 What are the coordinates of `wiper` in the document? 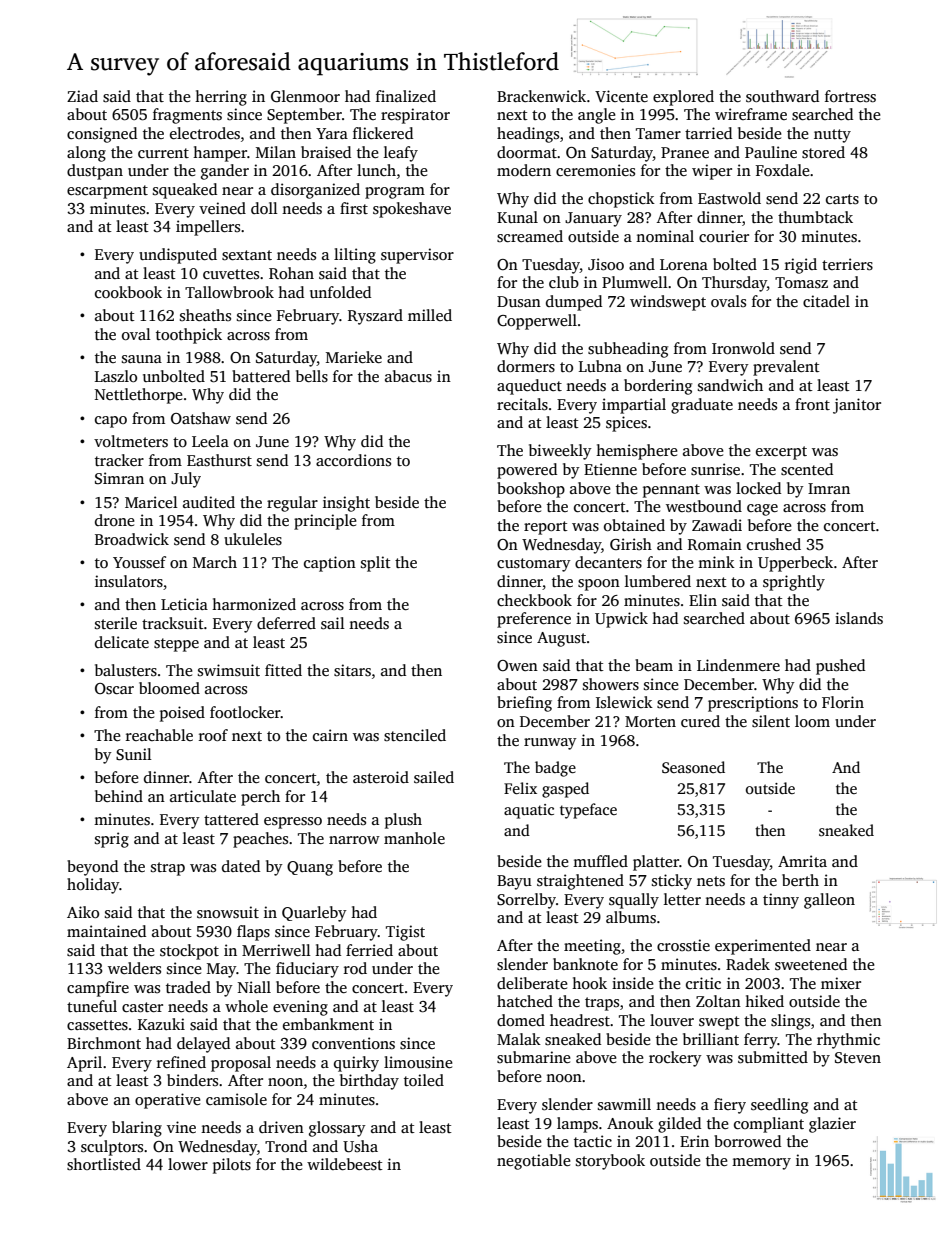 It's located at (712, 172).
